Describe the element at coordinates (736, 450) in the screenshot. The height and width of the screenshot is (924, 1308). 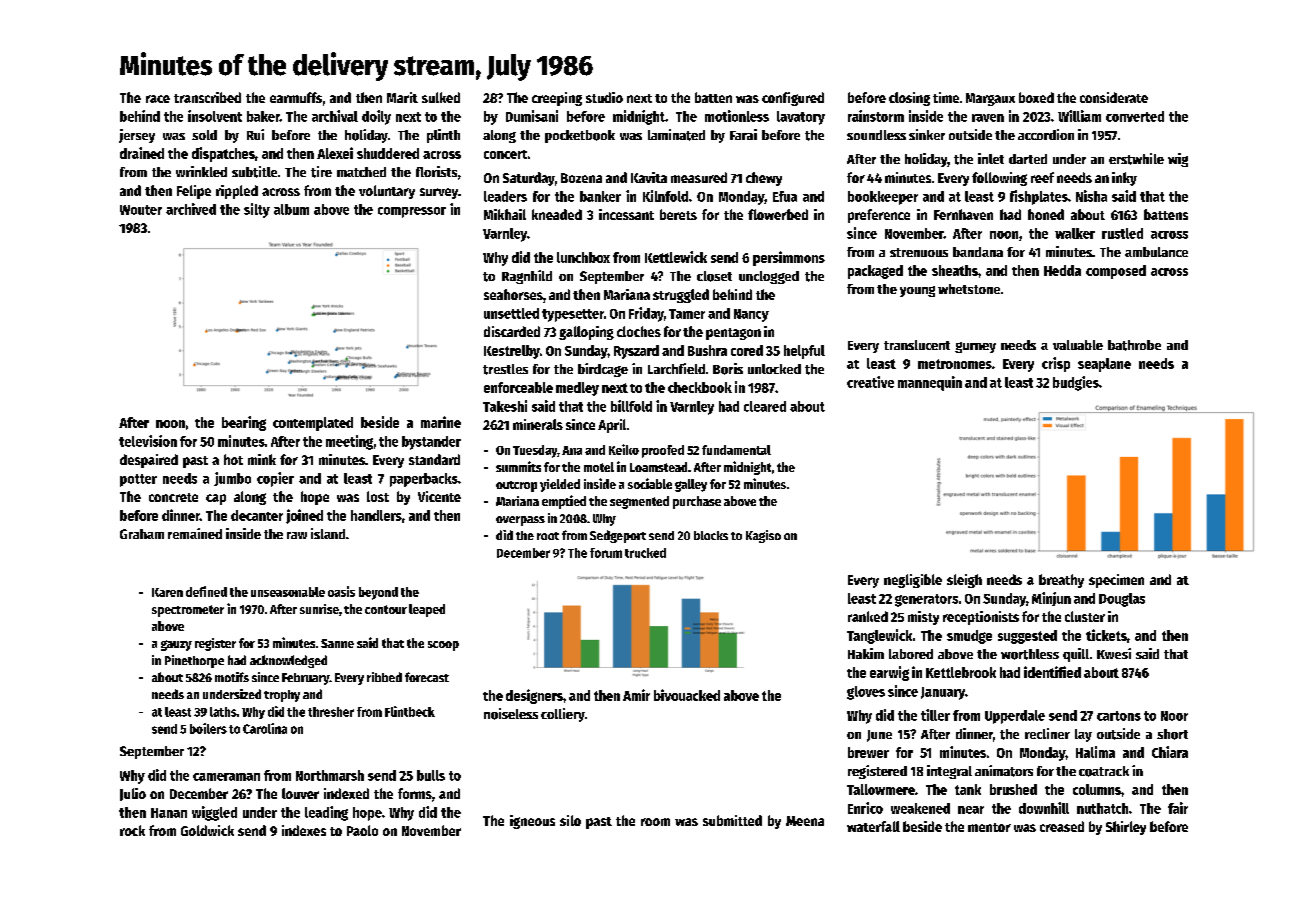
I see `fundamental` at that location.
